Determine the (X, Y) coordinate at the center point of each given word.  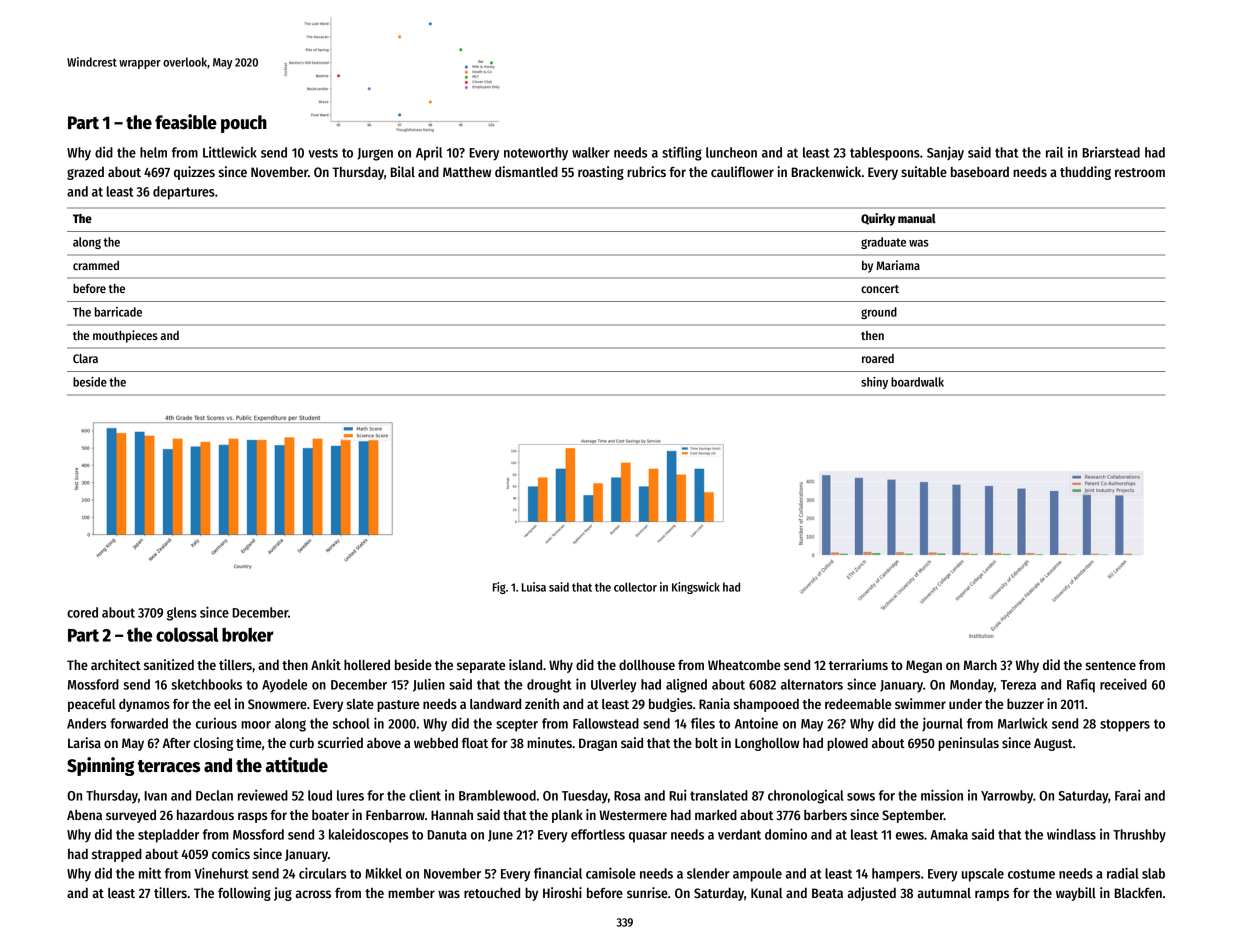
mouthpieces (125, 336)
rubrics (646, 171)
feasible (186, 122)
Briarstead (1111, 152)
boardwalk (917, 382)
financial (558, 873)
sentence (1111, 665)
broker (248, 635)
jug (283, 894)
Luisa (534, 587)
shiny (874, 383)
